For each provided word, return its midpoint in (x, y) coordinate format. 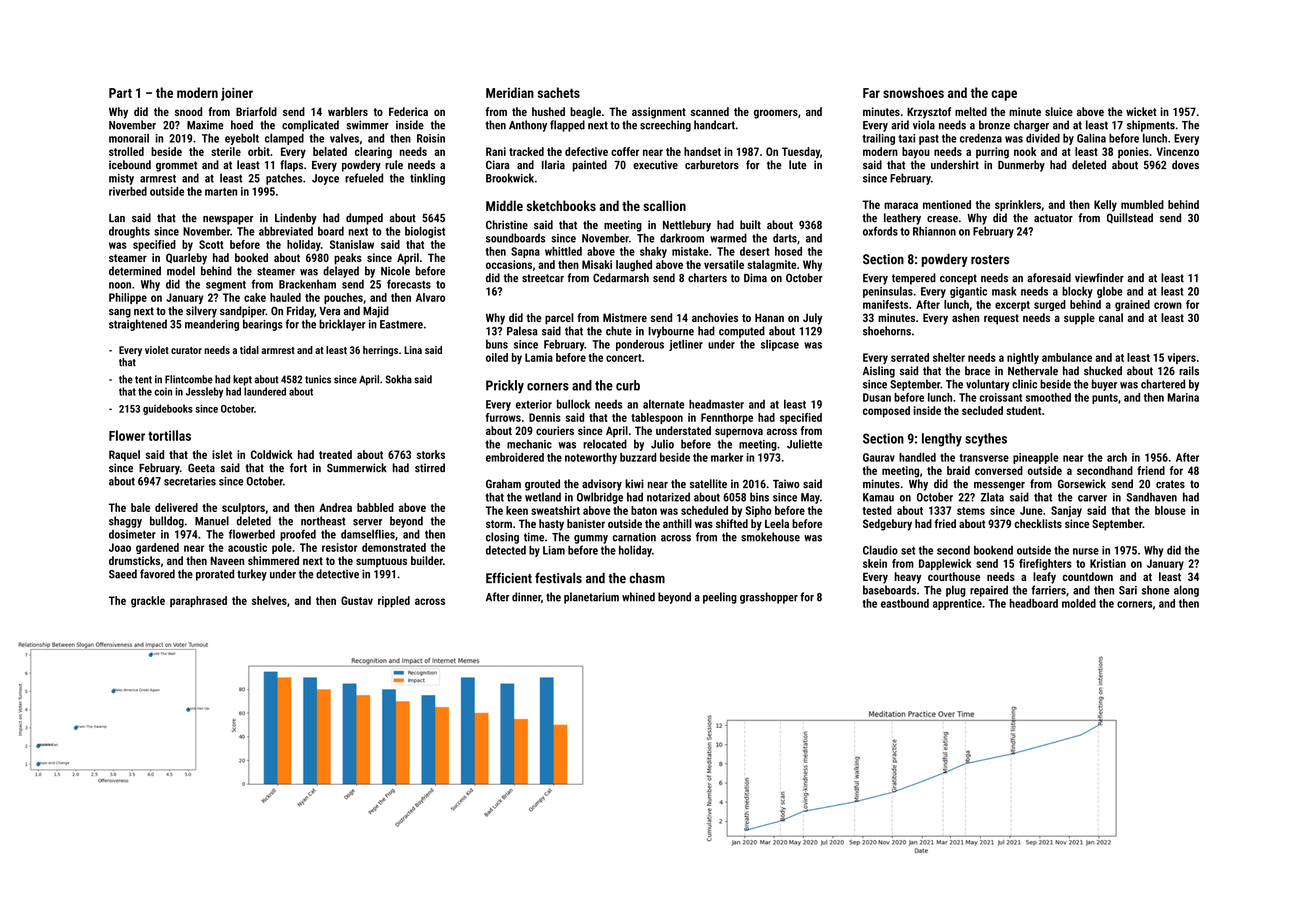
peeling (720, 598)
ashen (965, 317)
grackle (148, 602)
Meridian (510, 92)
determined (135, 271)
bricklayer (342, 325)
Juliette (804, 444)
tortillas (169, 435)
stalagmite (772, 266)
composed (886, 412)
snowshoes (913, 92)
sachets (559, 92)
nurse (1086, 551)
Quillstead (1130, 218)
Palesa (522, 331)
